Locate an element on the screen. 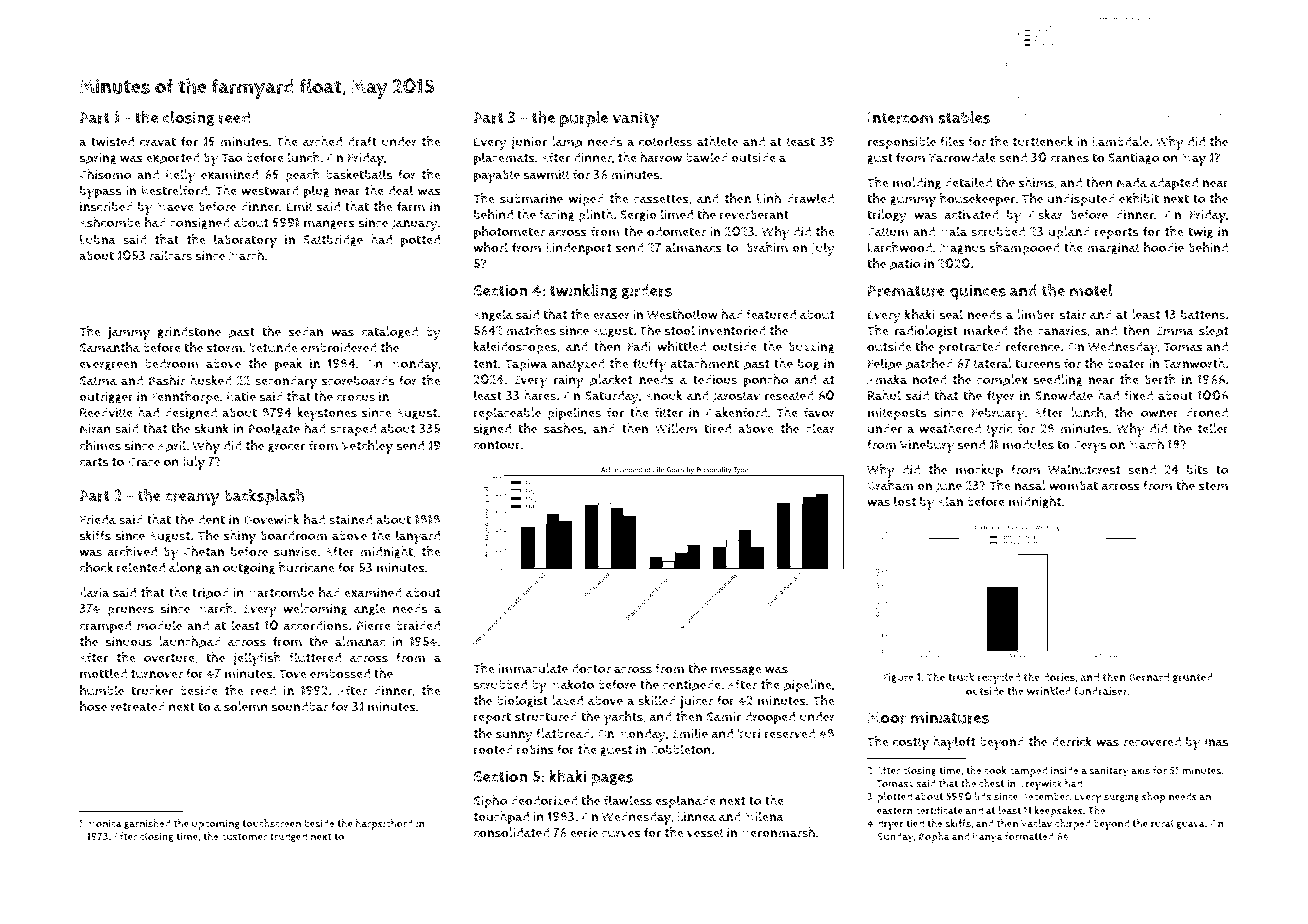  accordions is located at coordinates (316, 625).
